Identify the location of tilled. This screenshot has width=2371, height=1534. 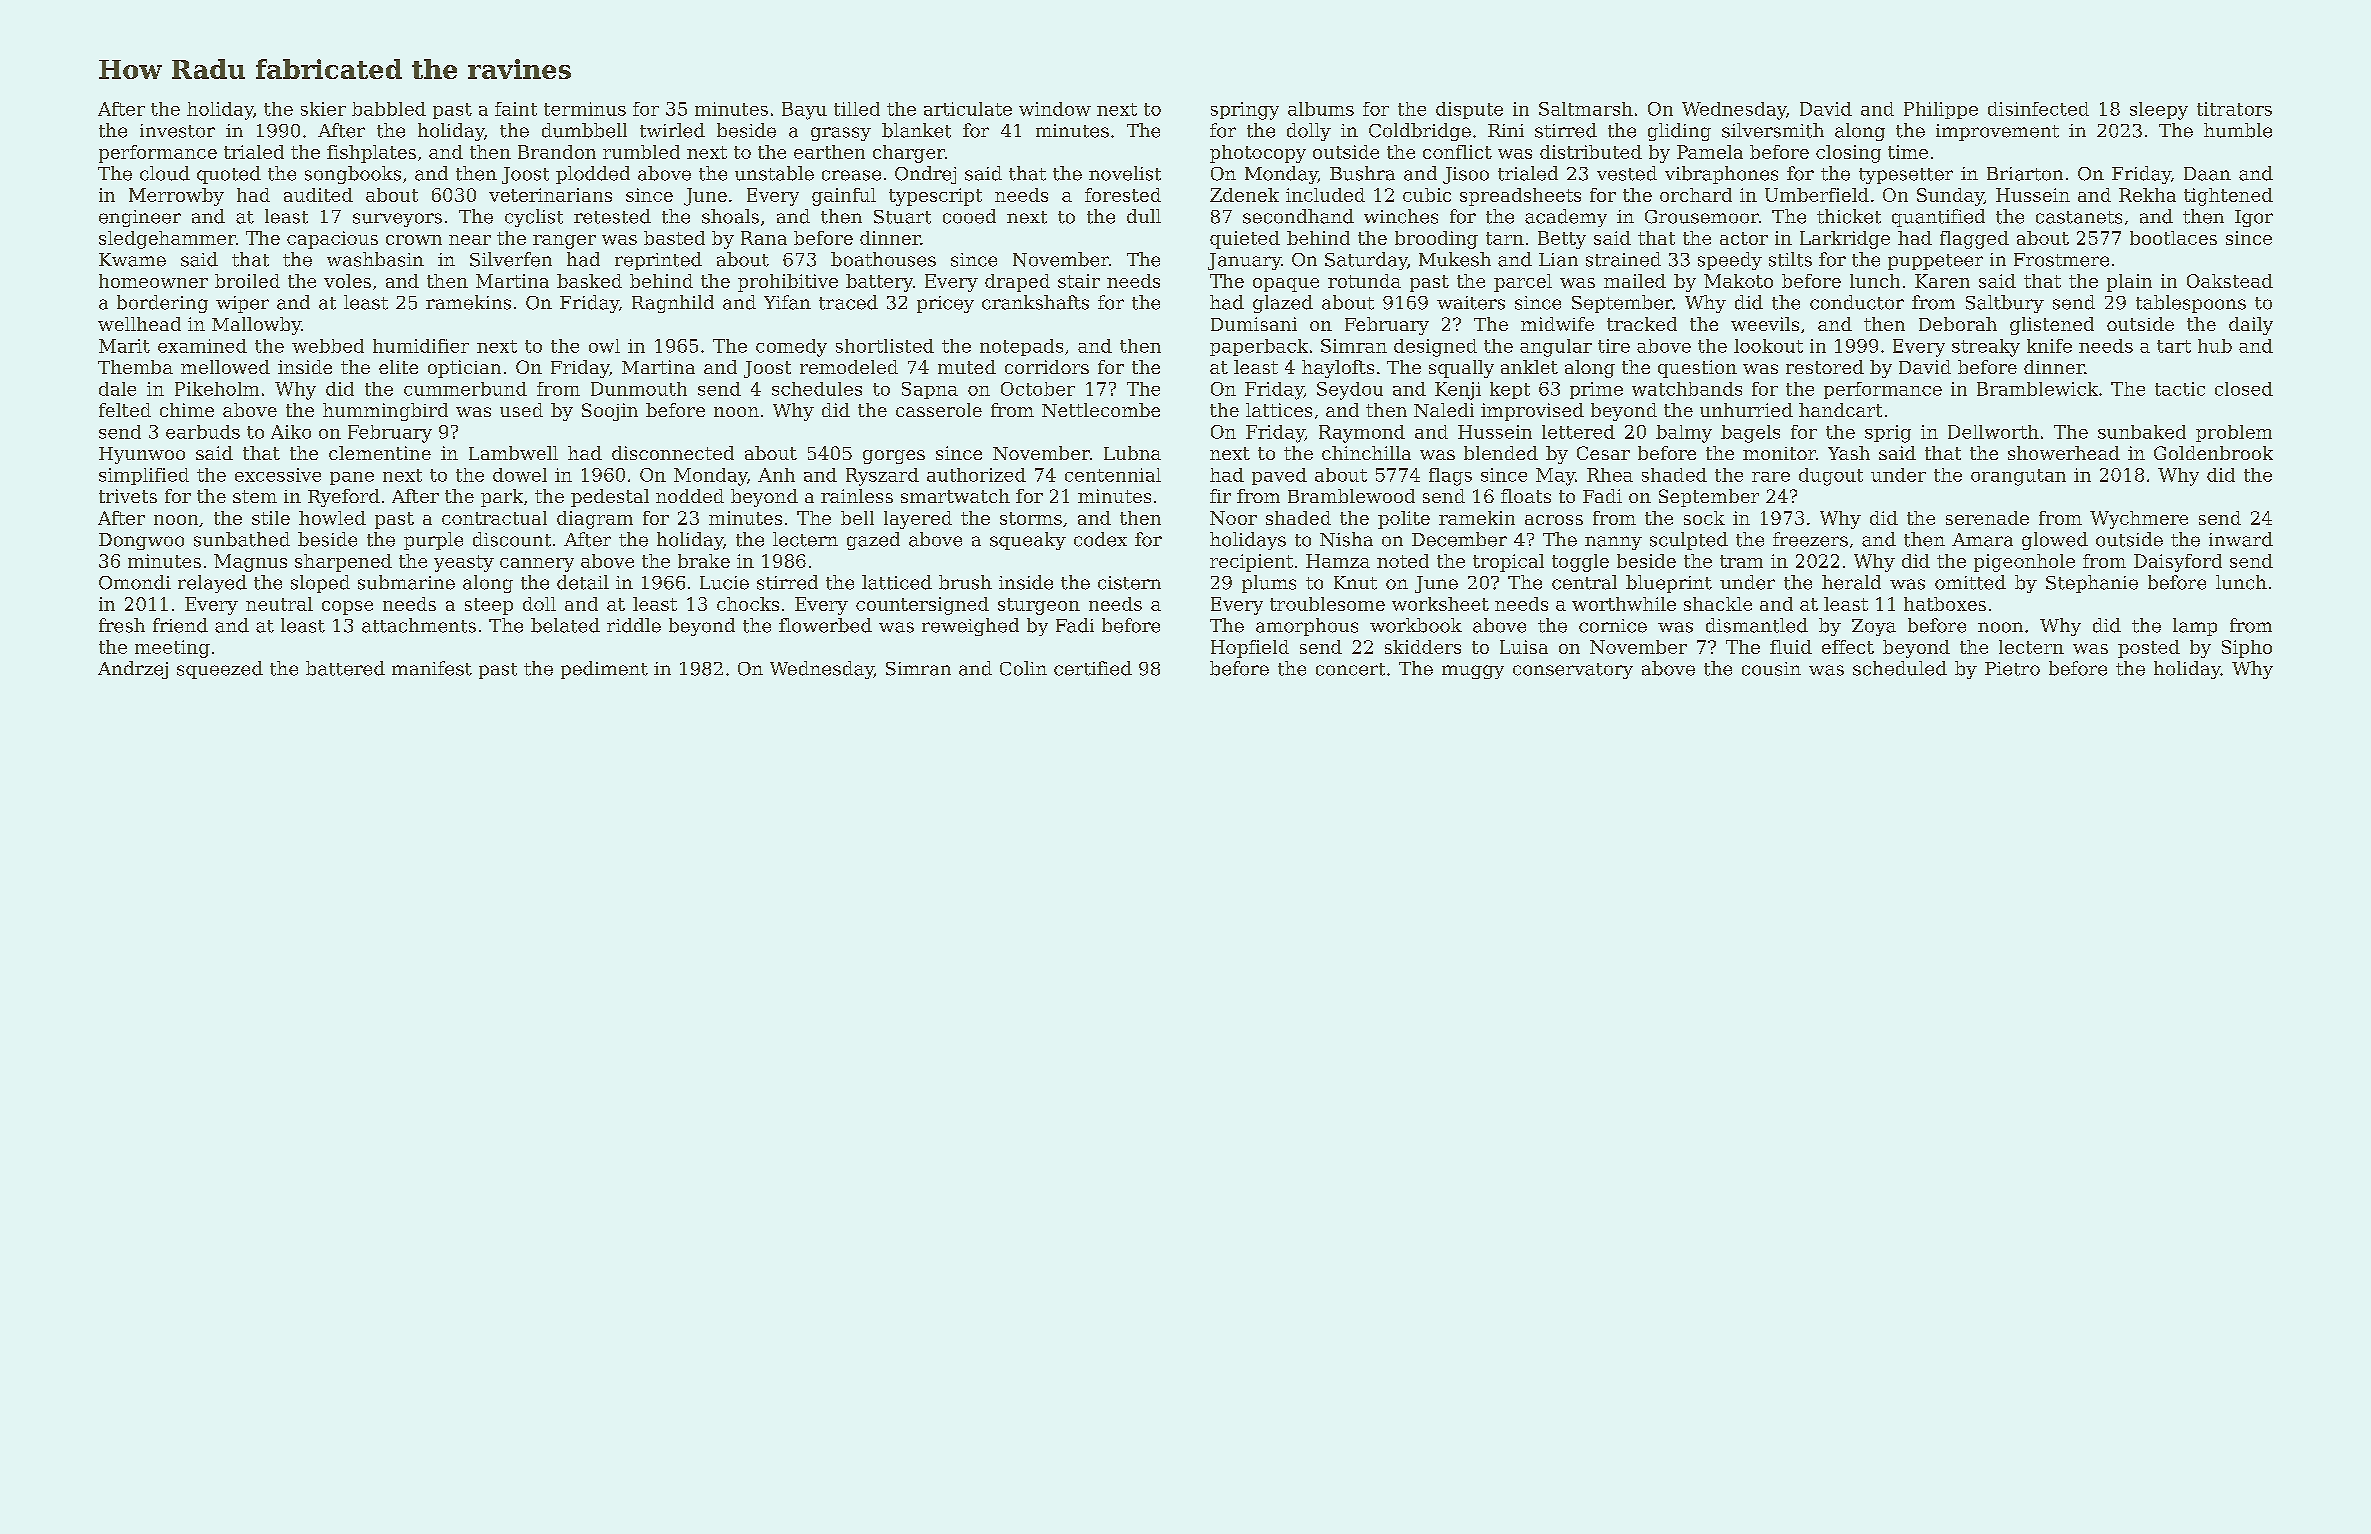
(857, 109).
